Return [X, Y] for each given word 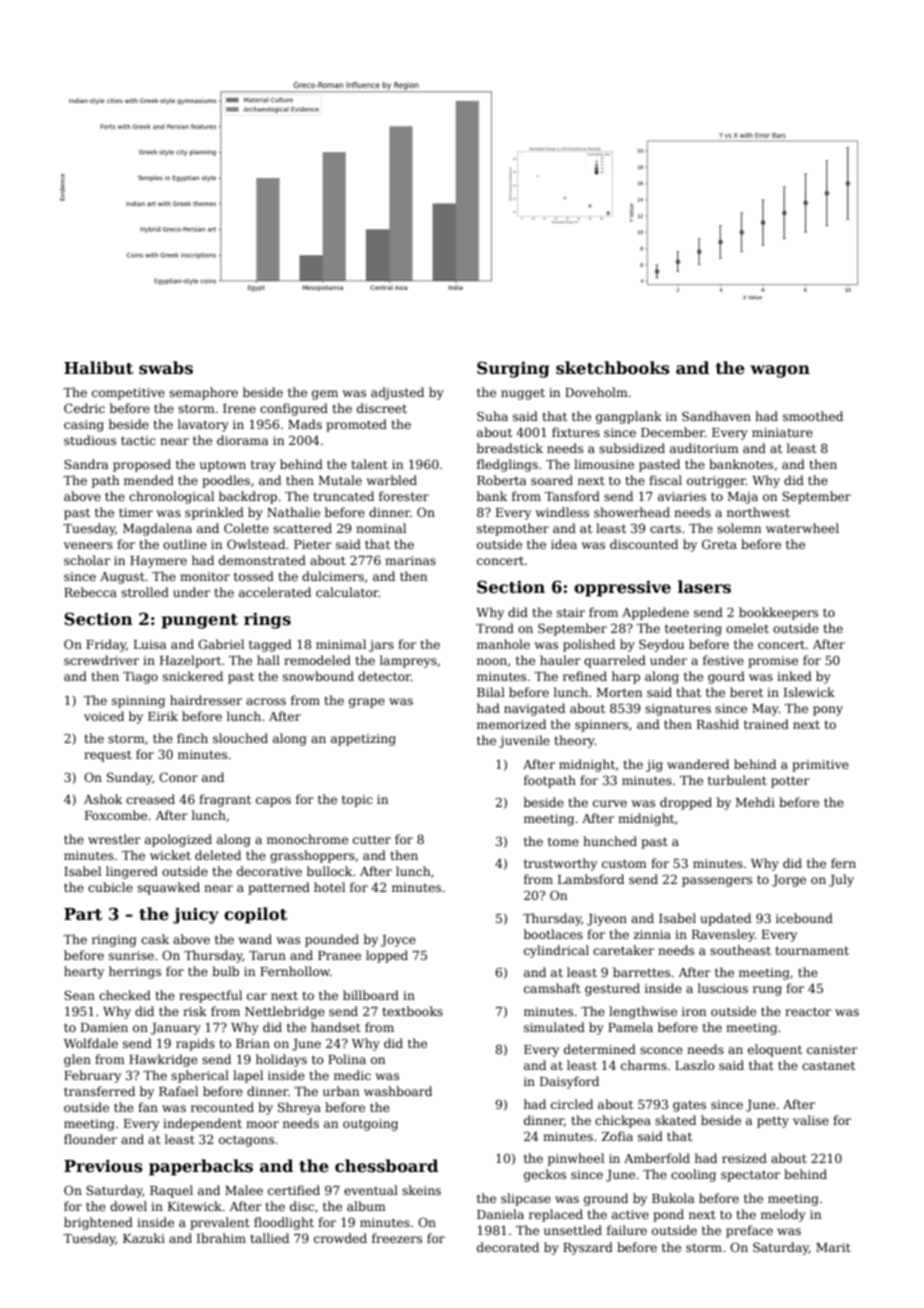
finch [192, 738]
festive [723, 660]
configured [294, 409]
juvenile [524, 741]
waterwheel [802, 528]
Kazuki [144, 1238]
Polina [347, 1059]
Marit [833, 1247]
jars [381, 646]
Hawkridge [163, 1060]
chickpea [623, 1121]
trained [766, 724]
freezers [397, 1238]
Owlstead [256, 544]
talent [369, 464]
